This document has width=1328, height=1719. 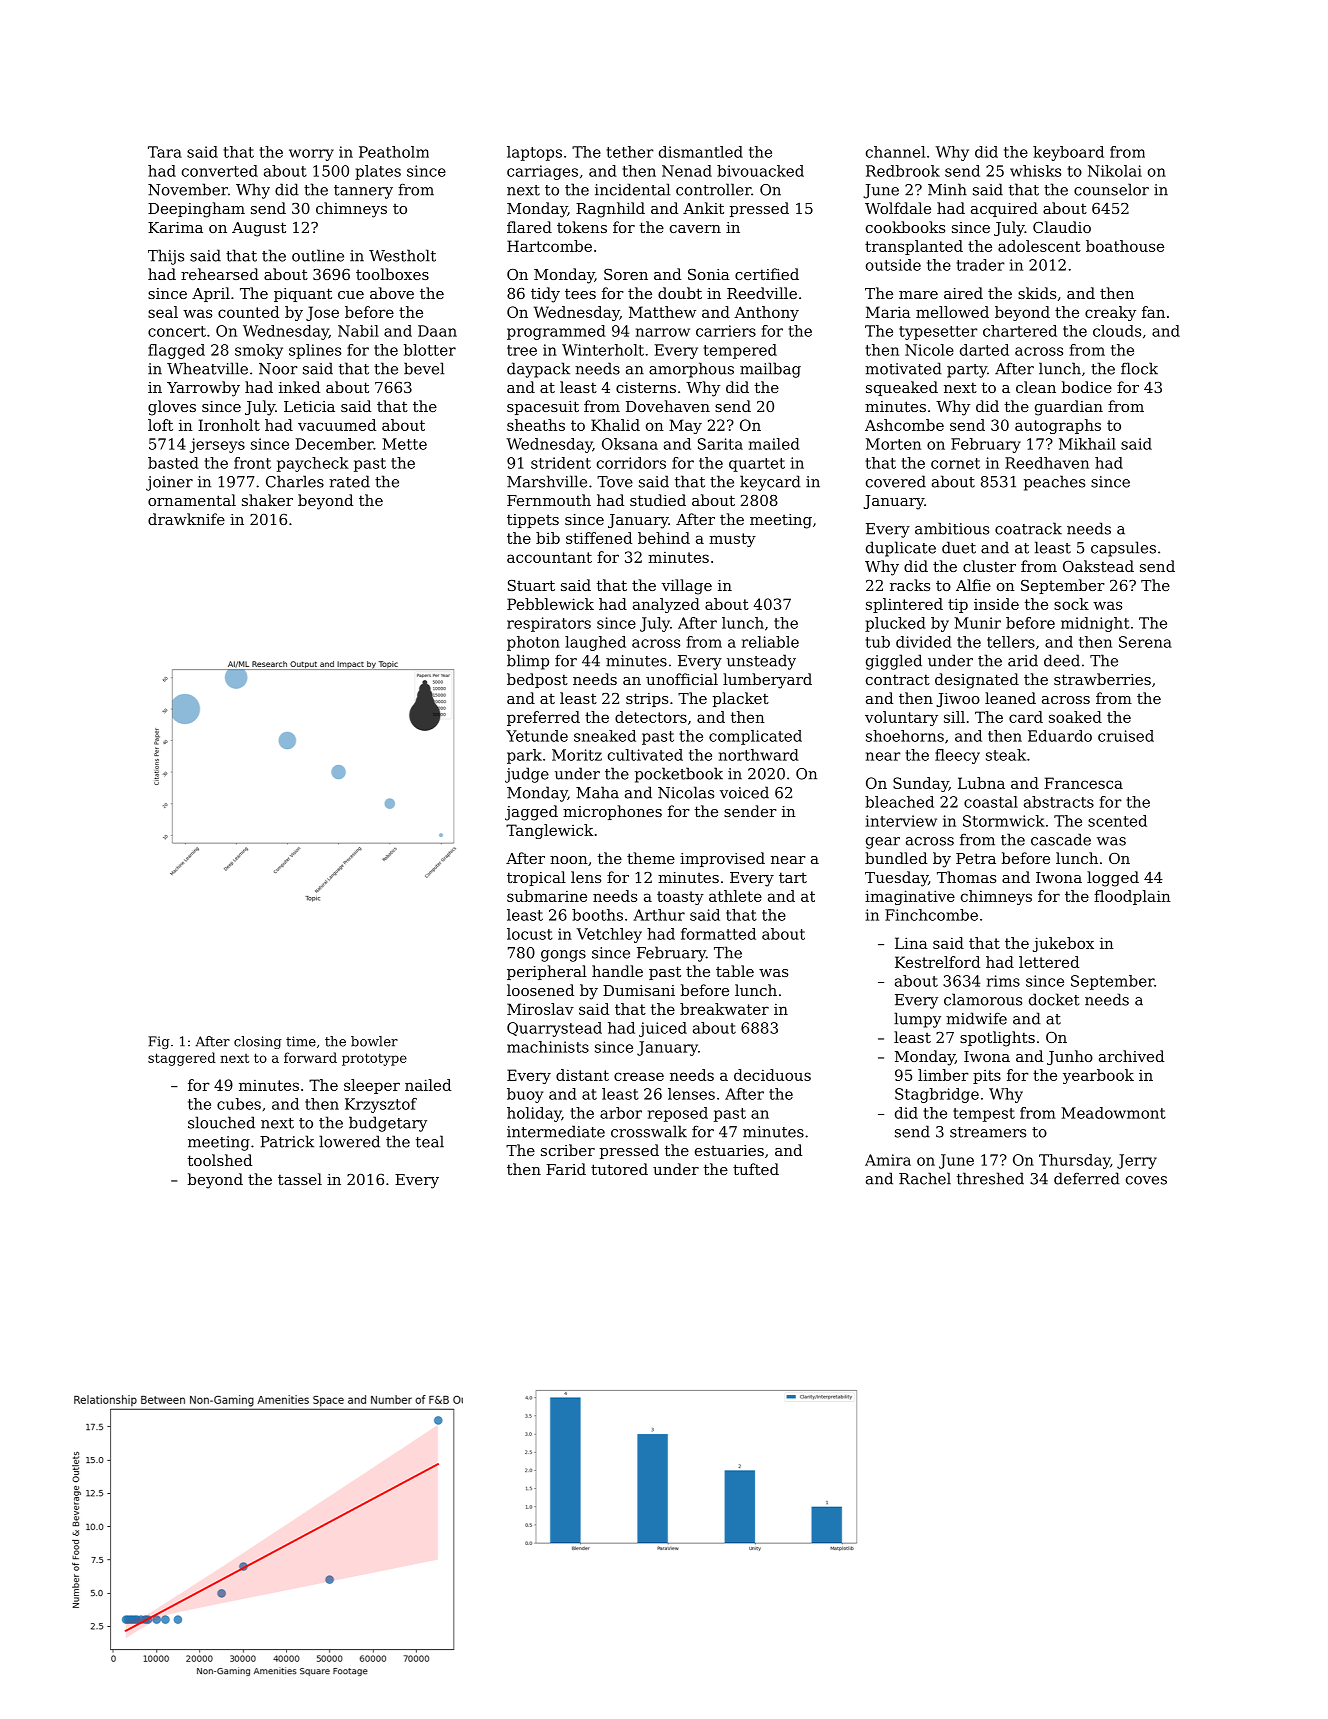 I want to click on sheaths, so click(x=536, y=425).
